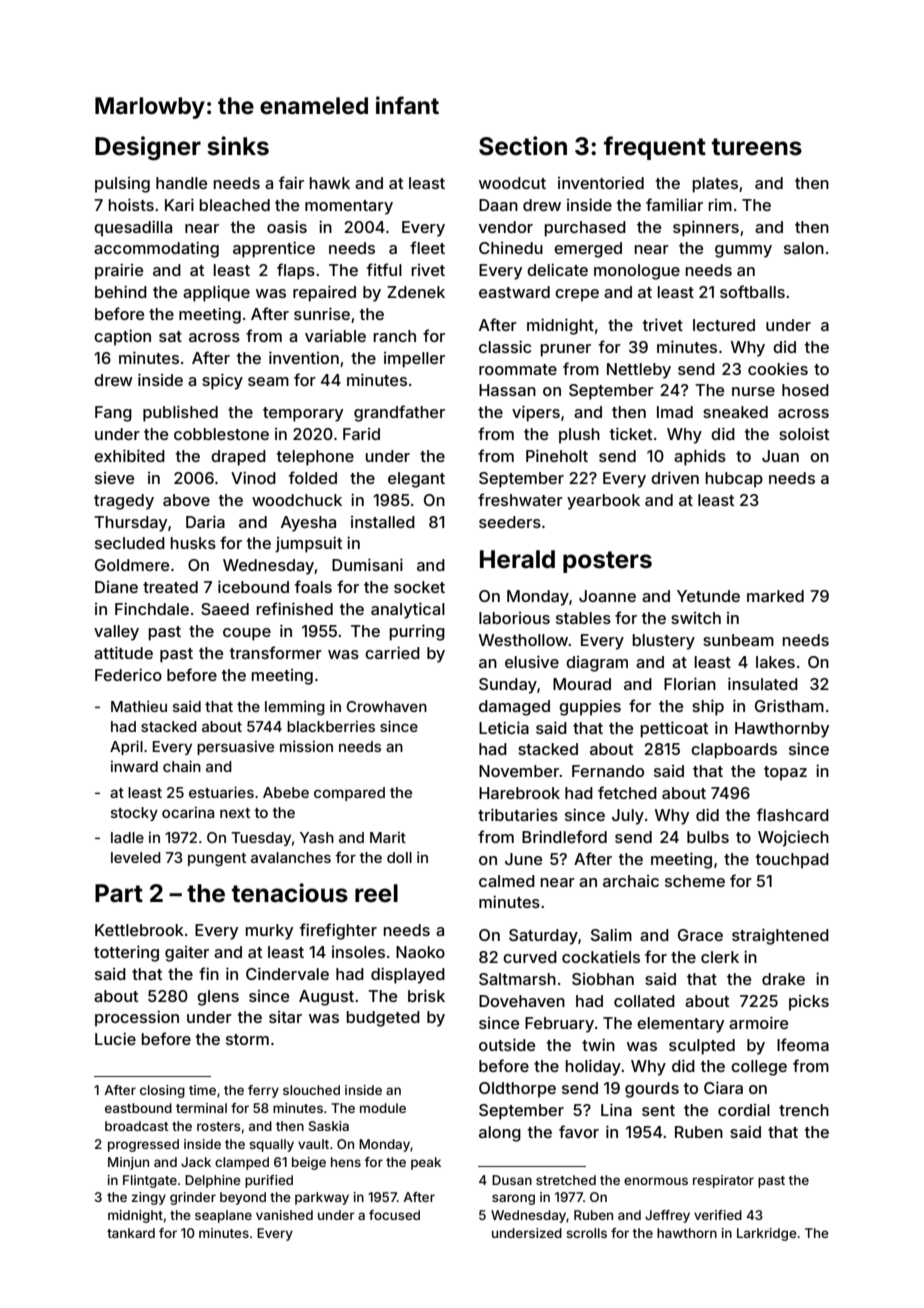  Describe the element at coordinates (667, 1216) in the screenshot. I see `Jeffrey` at that location.
